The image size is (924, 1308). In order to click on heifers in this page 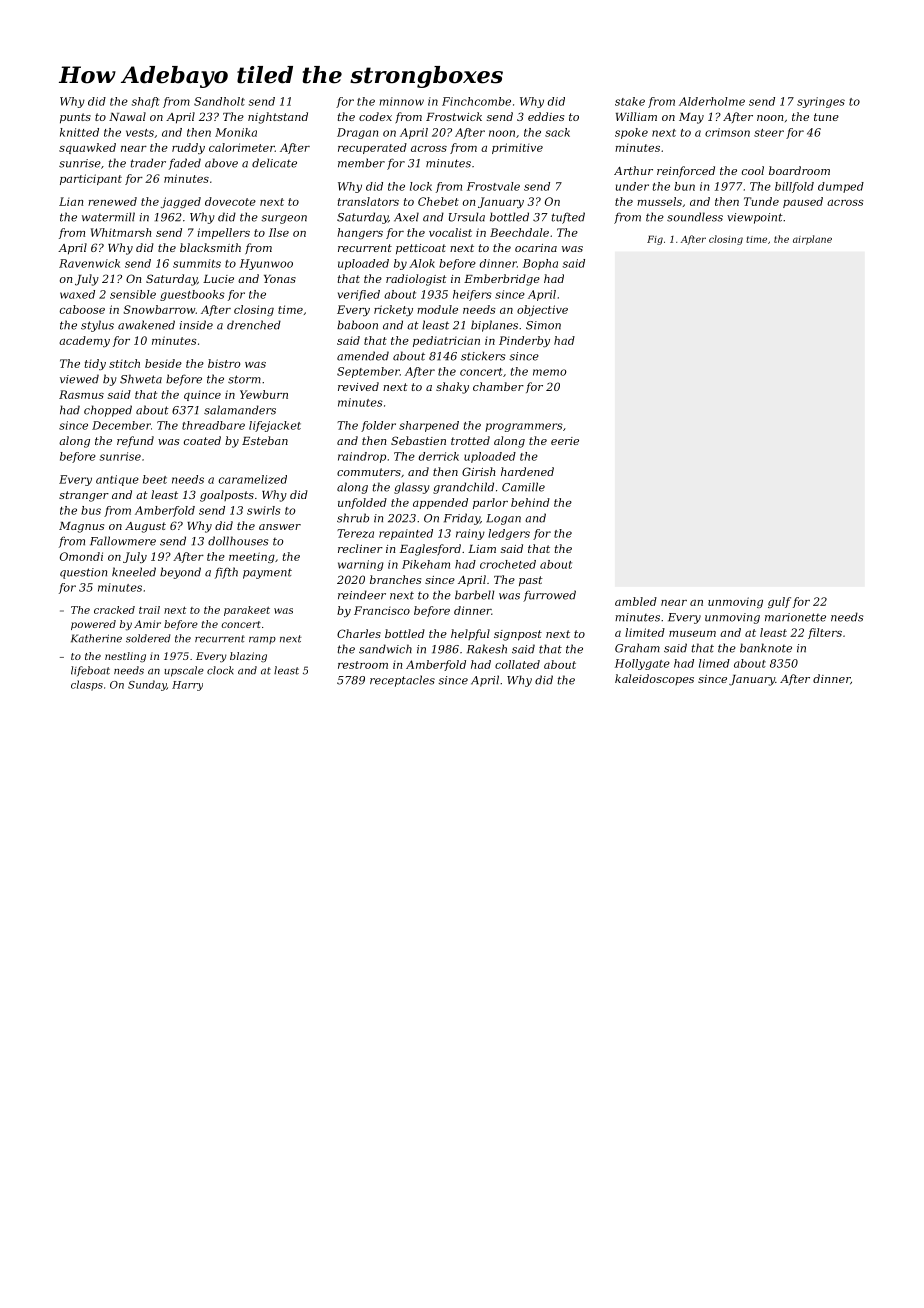, I will do `click(472, 295)`.
